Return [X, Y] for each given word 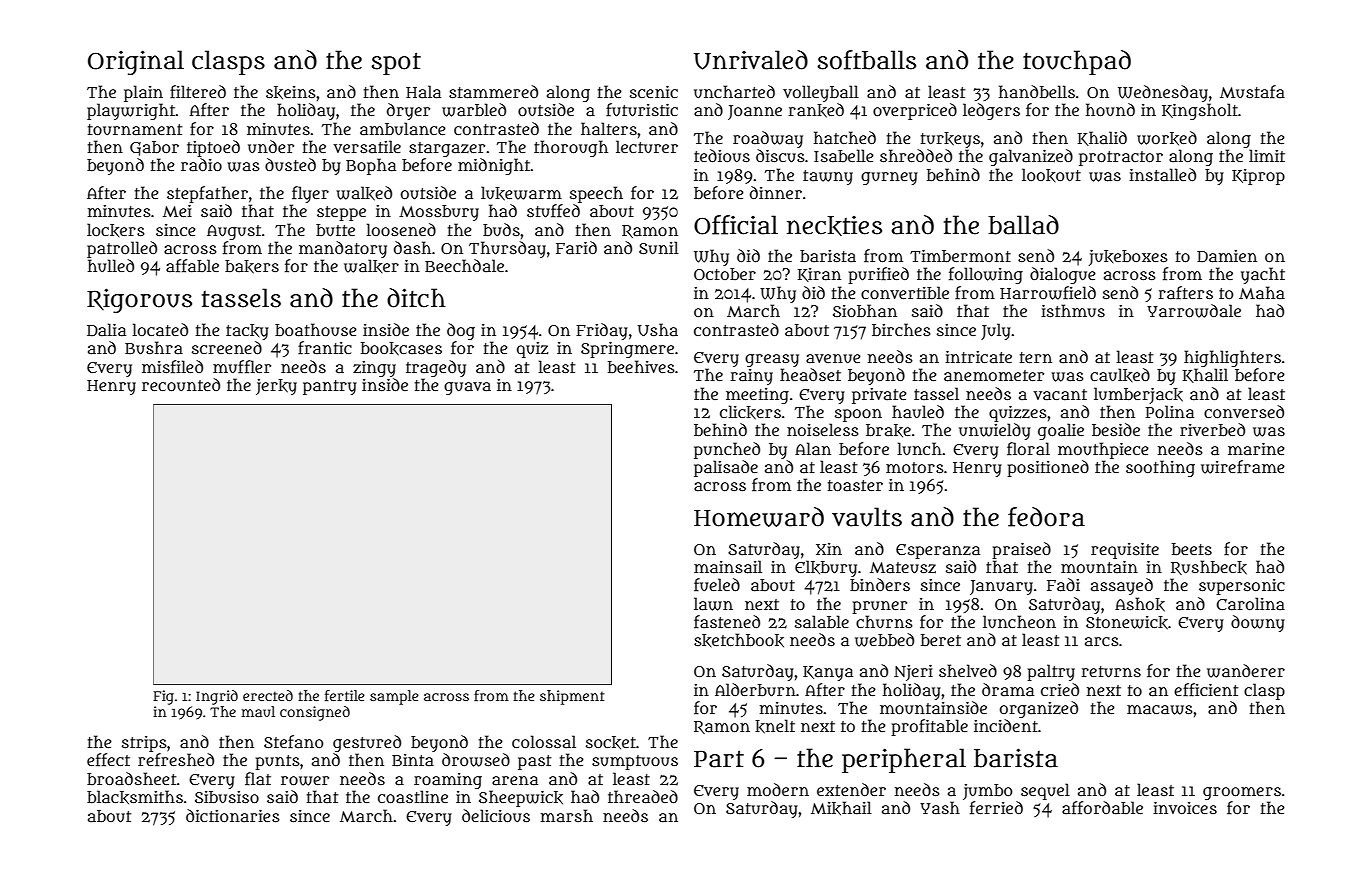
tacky [247, 332]
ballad [1023, 225]
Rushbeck [1209, 567]
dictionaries [233, 815]
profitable [929, 727]
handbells [1037, 91]
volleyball [821, 93]
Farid [576, 247]
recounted [181, 384]
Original [136, 62]
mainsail [728, 566]
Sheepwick [521, 798]
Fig [163, 697]
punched [727, 450]
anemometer [994, 375]
